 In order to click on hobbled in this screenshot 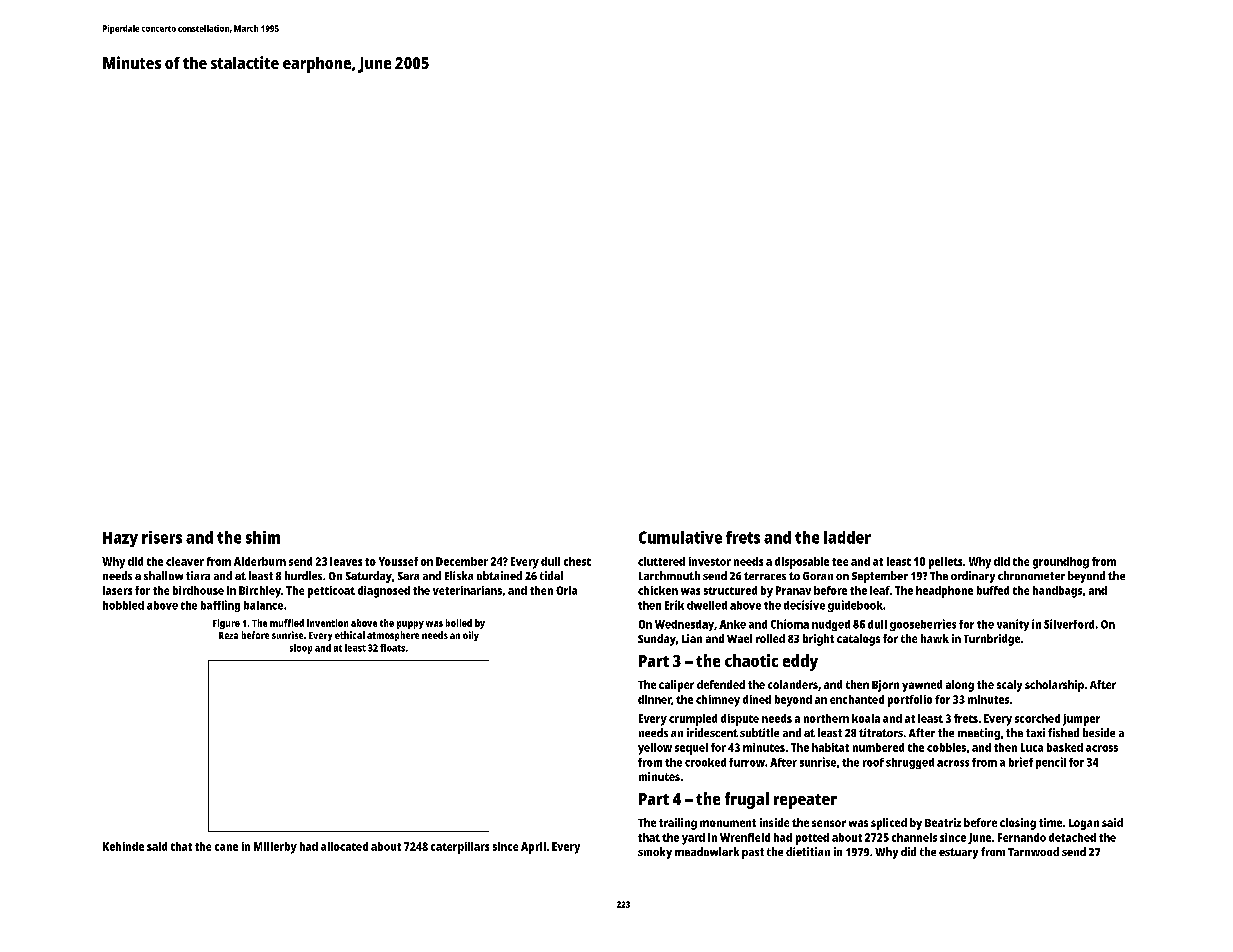, I will do `click(123, 605)`.
